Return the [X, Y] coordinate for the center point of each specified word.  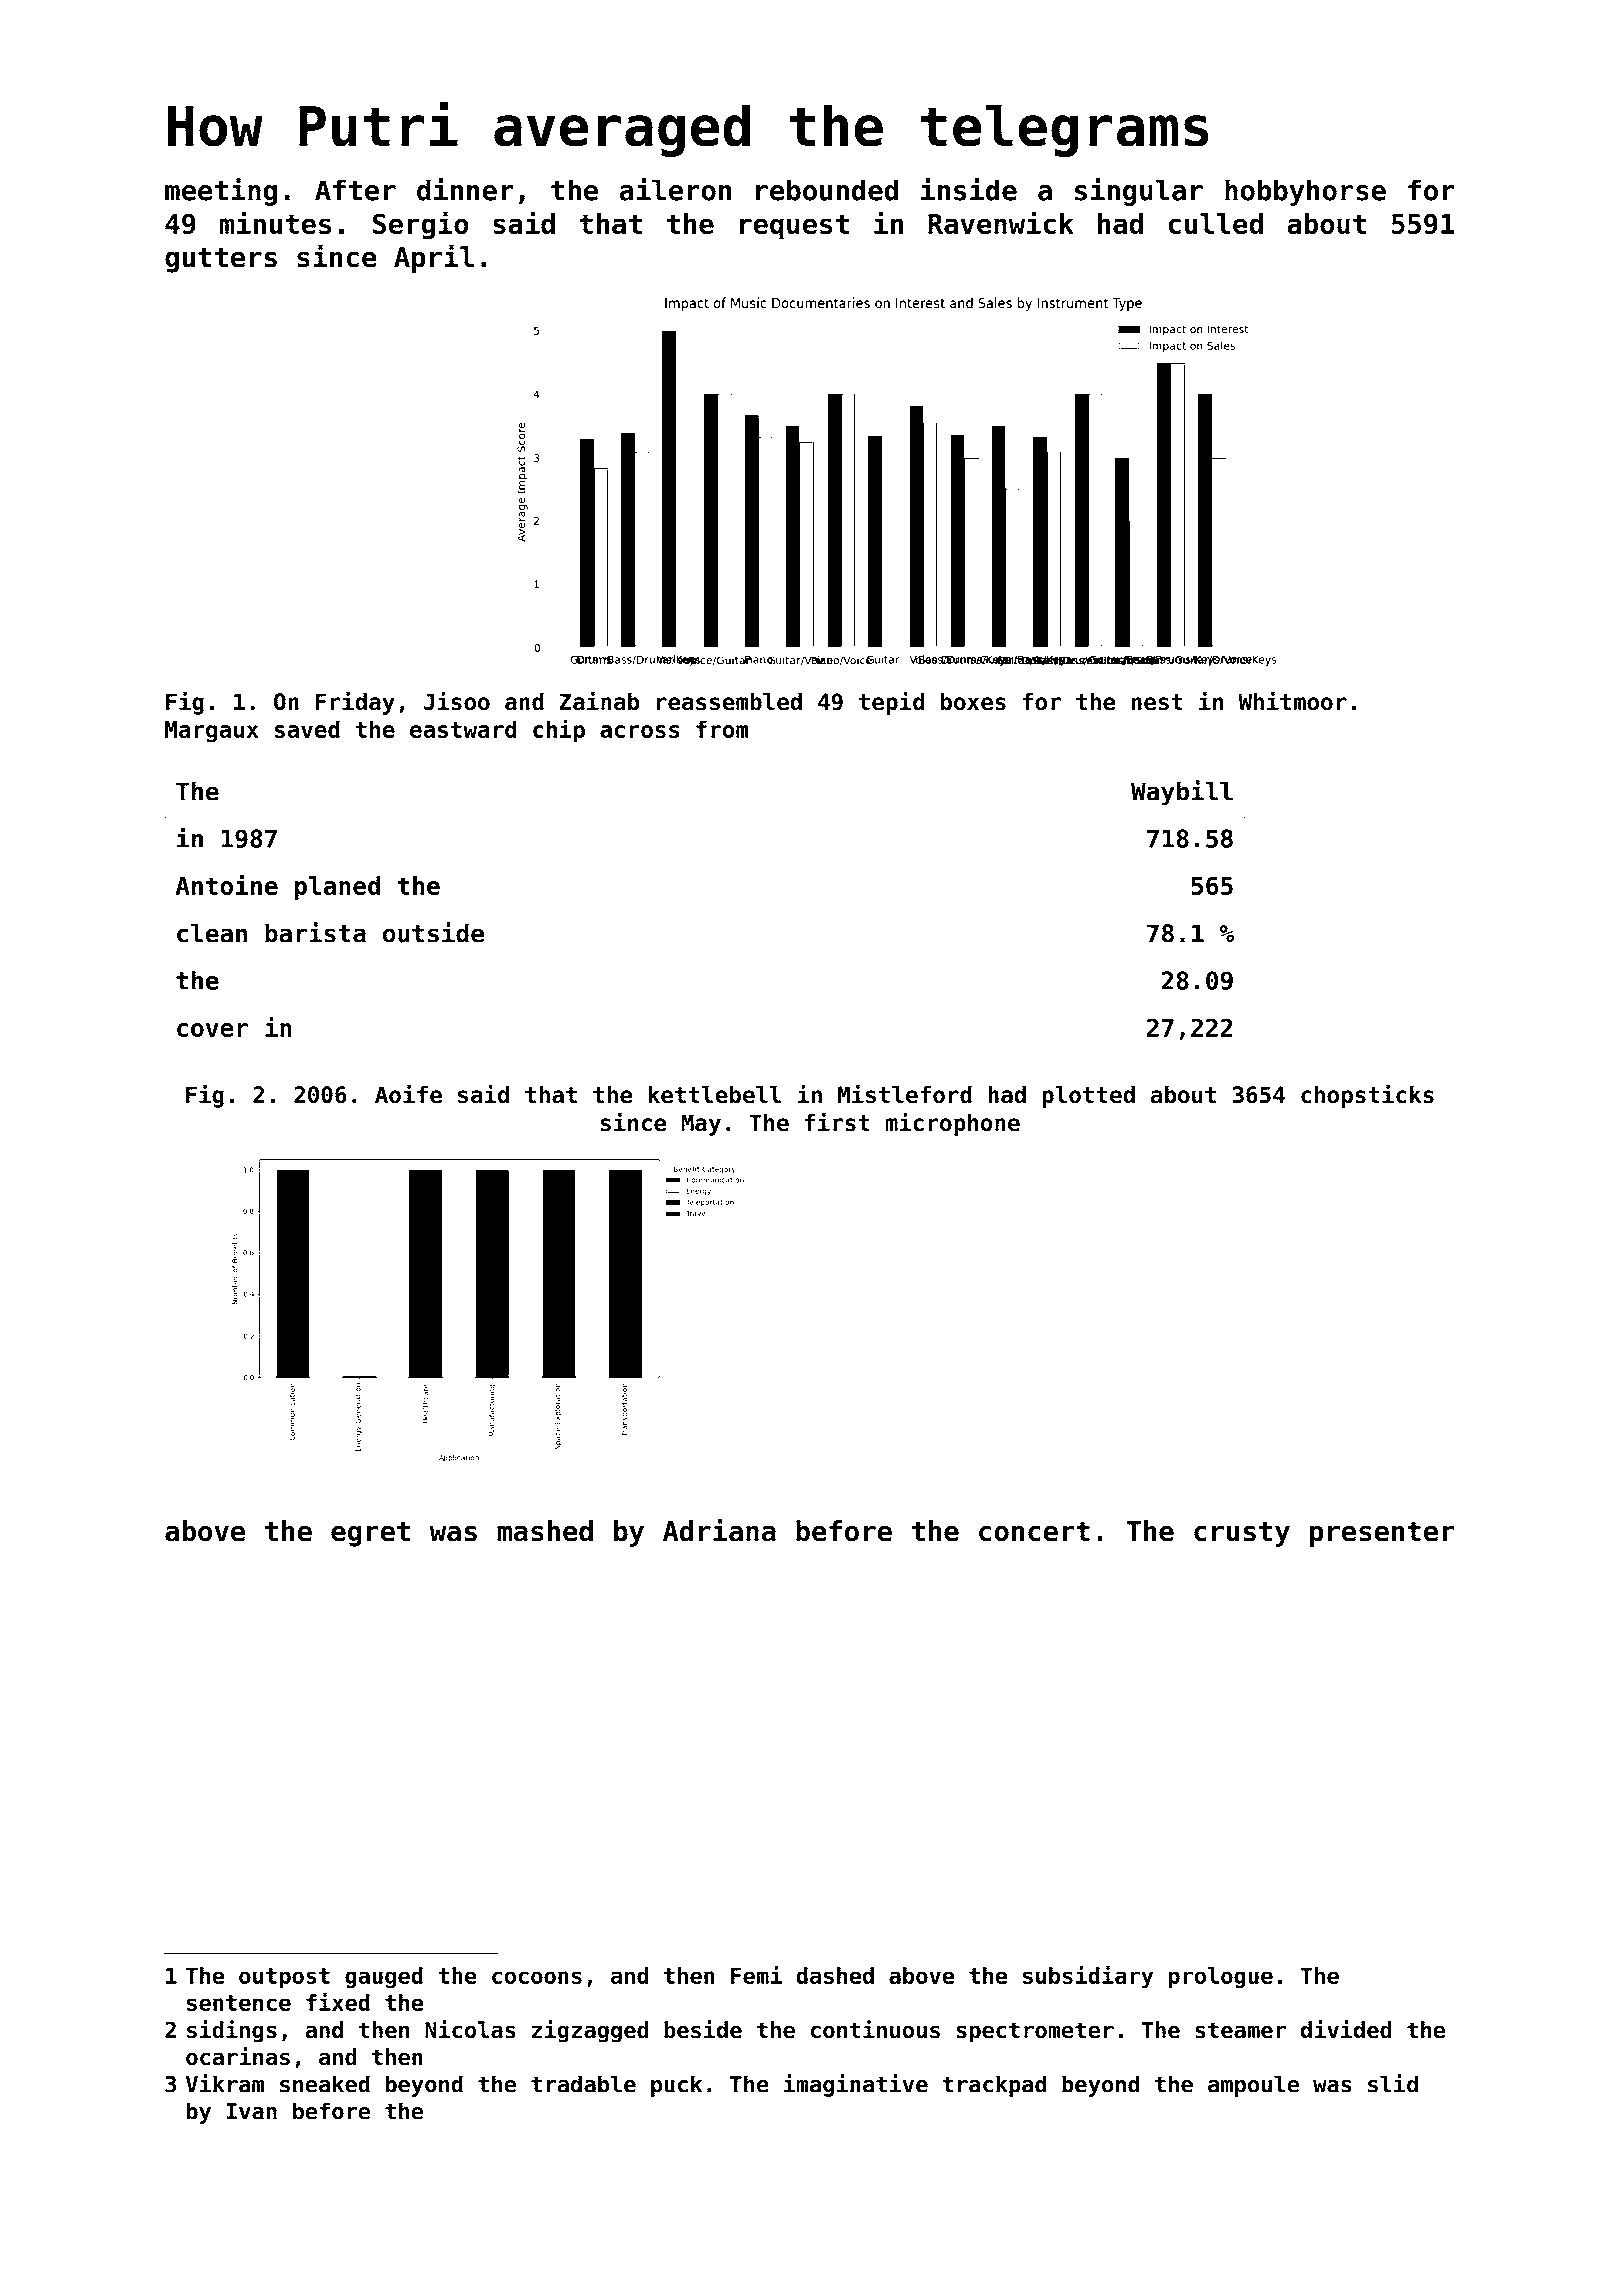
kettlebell [714, 1094]
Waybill [1182, 793]
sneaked [325, 2084]
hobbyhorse [1305, 192]
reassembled [729, 701]
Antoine [227, 884]
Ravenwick [1001, 222]
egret [370, 1534]
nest [1157, 702]
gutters [221, 260]
